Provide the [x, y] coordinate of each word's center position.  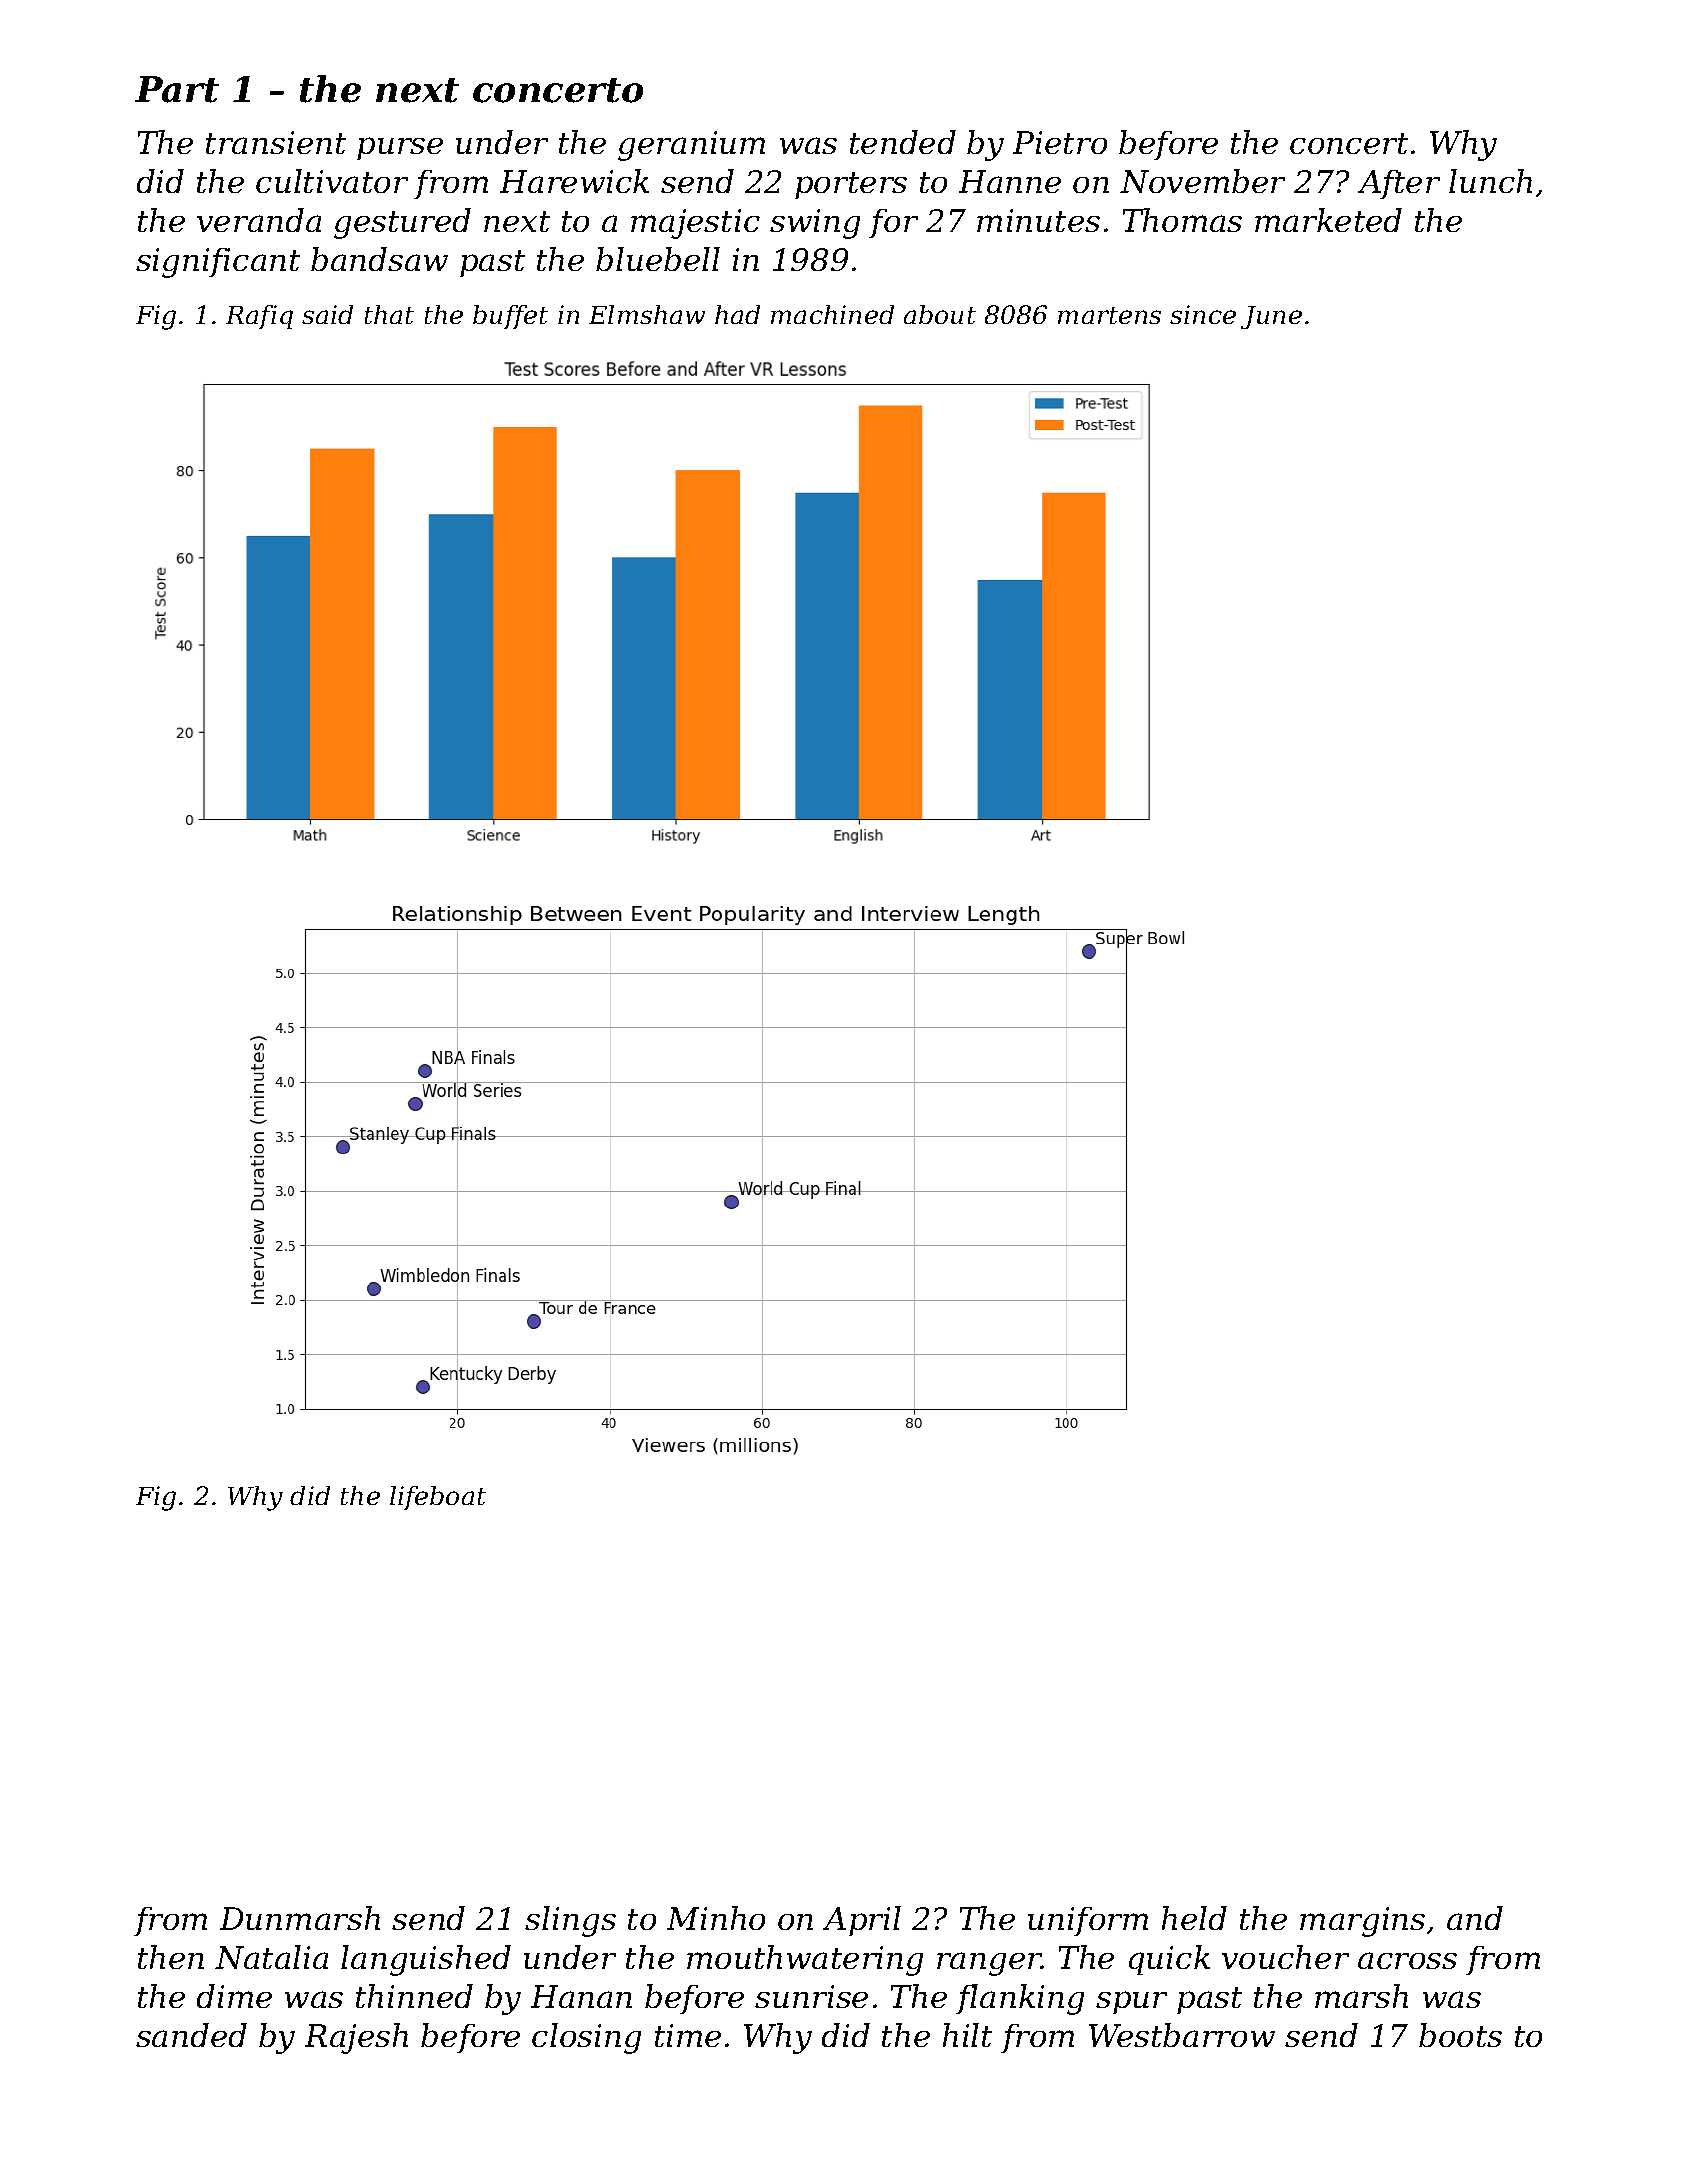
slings [570, 1921]
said [327, 314]
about [940, 314]
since [1203, 314]
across [1407, 1960]
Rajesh [356, 2038]
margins [1362, 1922]
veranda [259, 220]
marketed [1328, 220]
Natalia [271, 1957]
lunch [1490, 181]
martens [1109, 315]
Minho [716, 1918]
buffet [510, 317]
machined [832, 314]
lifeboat [438, 1498]
